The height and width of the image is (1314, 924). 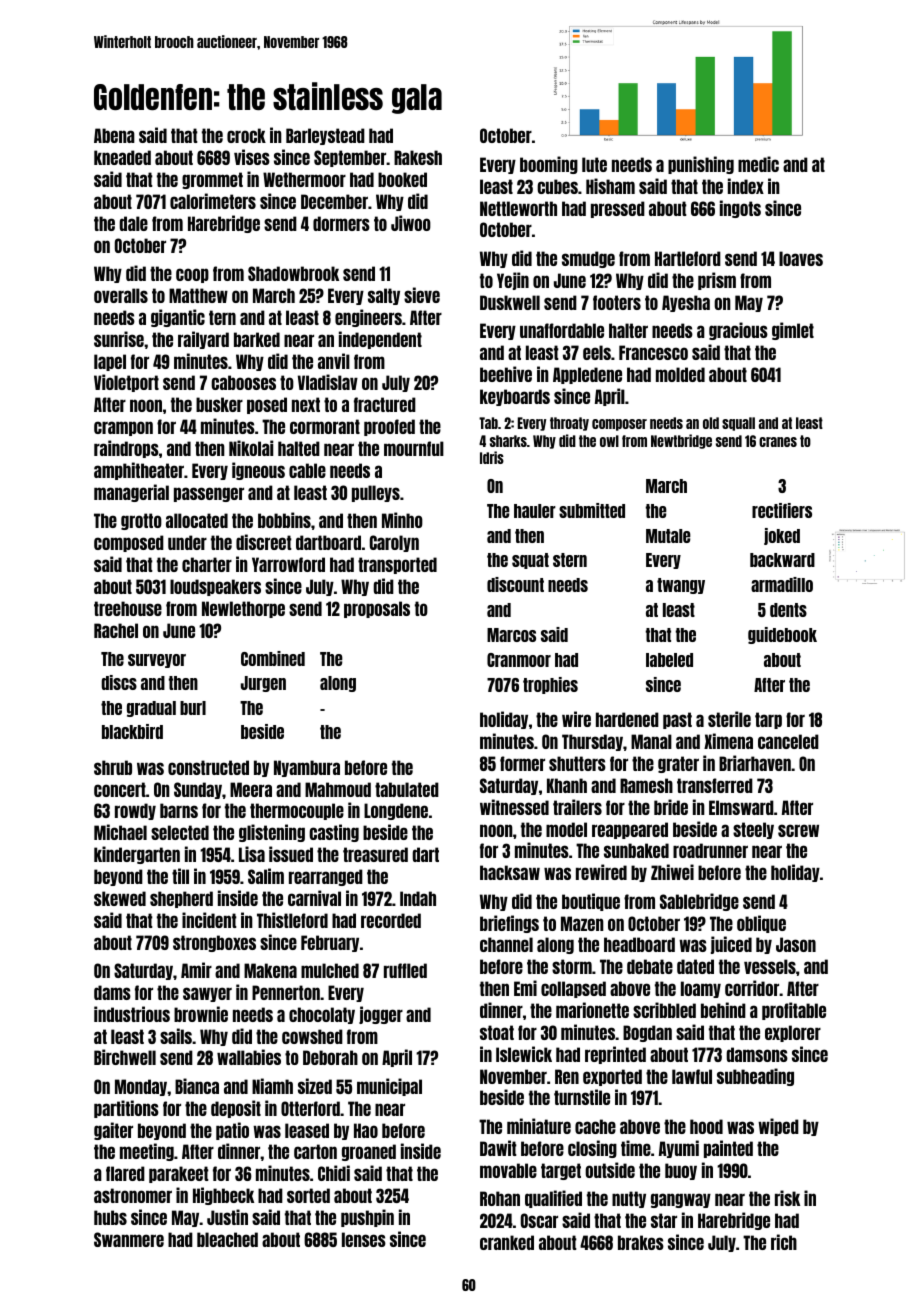 What do you see at coordinates (307, 768) in the image?
I see `Nyambura` at bounding box center [307, 768].
